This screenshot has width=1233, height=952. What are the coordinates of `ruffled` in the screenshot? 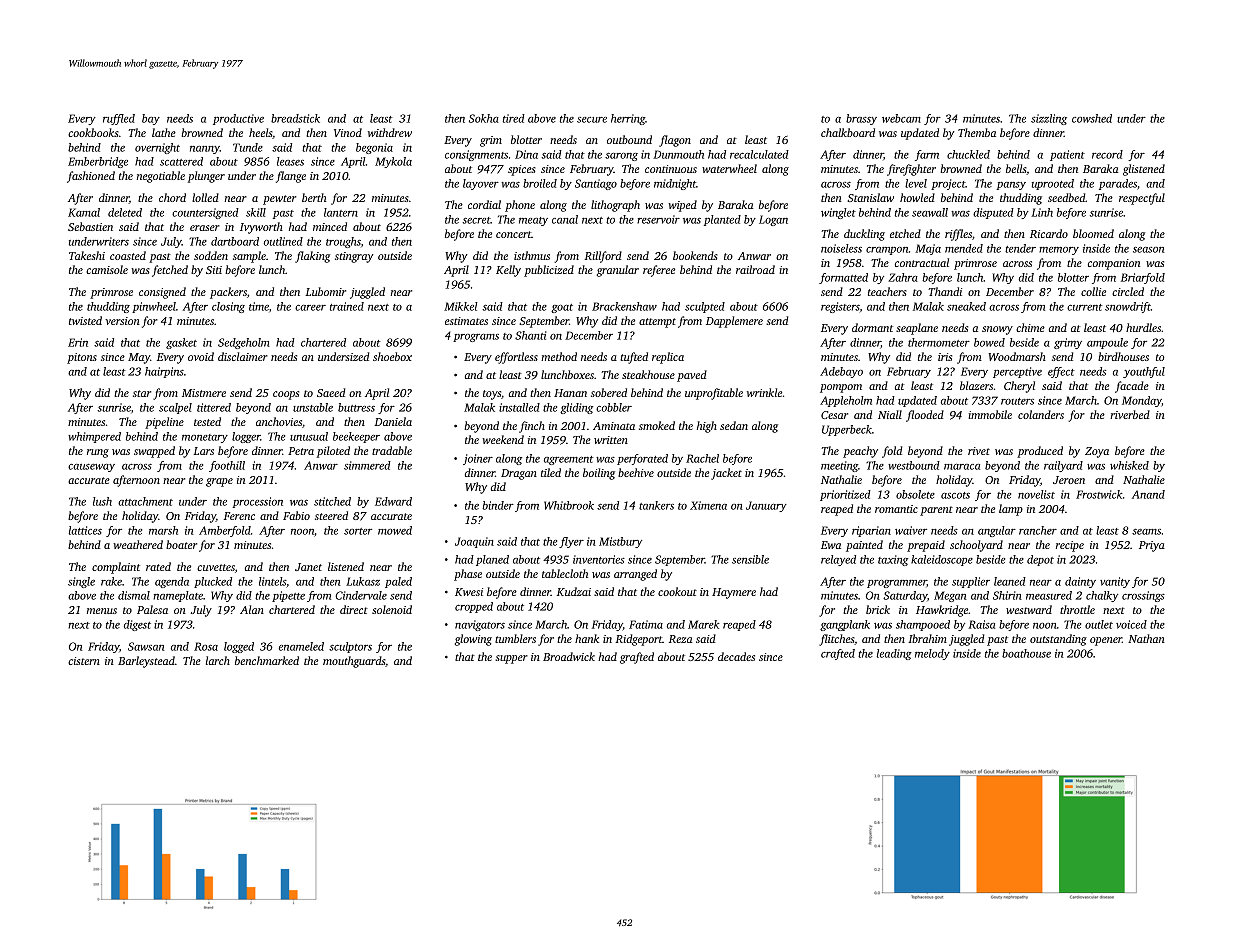 It's located at (119, 119).
